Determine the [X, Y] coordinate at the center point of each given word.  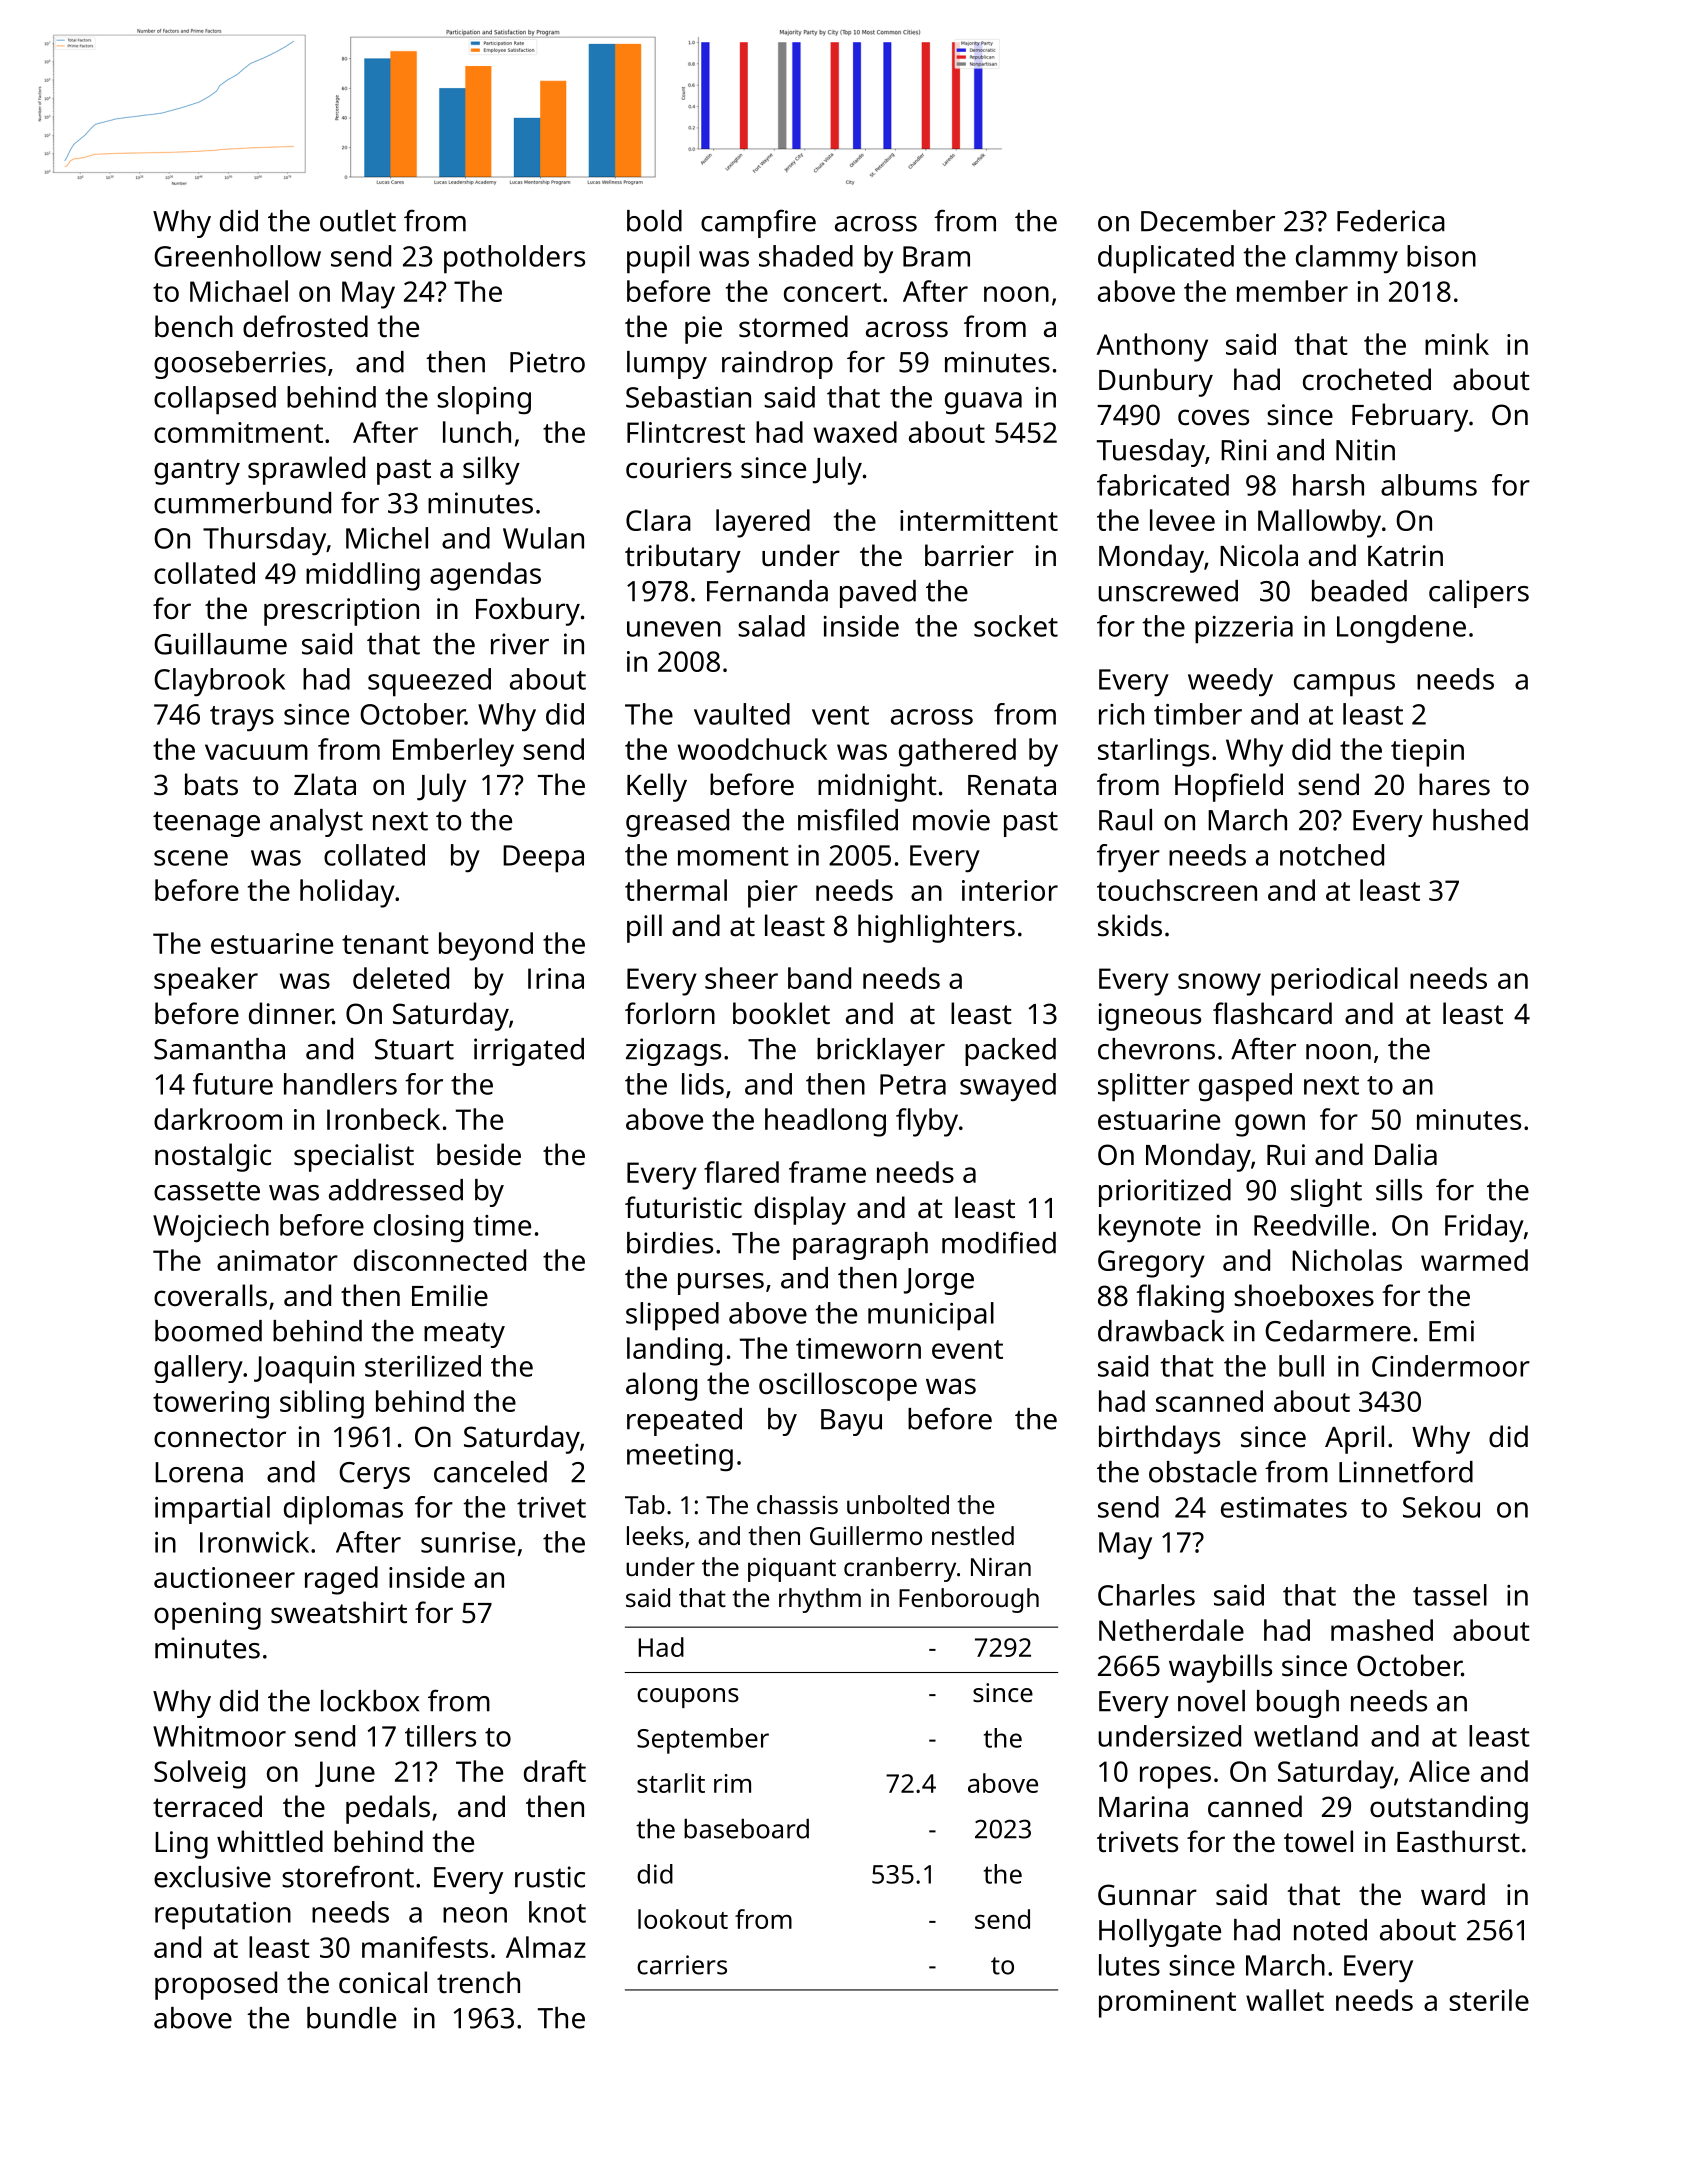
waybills [1220, 1668]
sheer [741, 978]
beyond [486, 946]
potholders [514, 259]
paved [878, 594]
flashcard [1272, 1013]
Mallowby [1319, 523]
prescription [341, 612]
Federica [1391, 221]
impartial [212, 1510]
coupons [688, 1698]
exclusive [212, 1877]
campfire [758, 223]
